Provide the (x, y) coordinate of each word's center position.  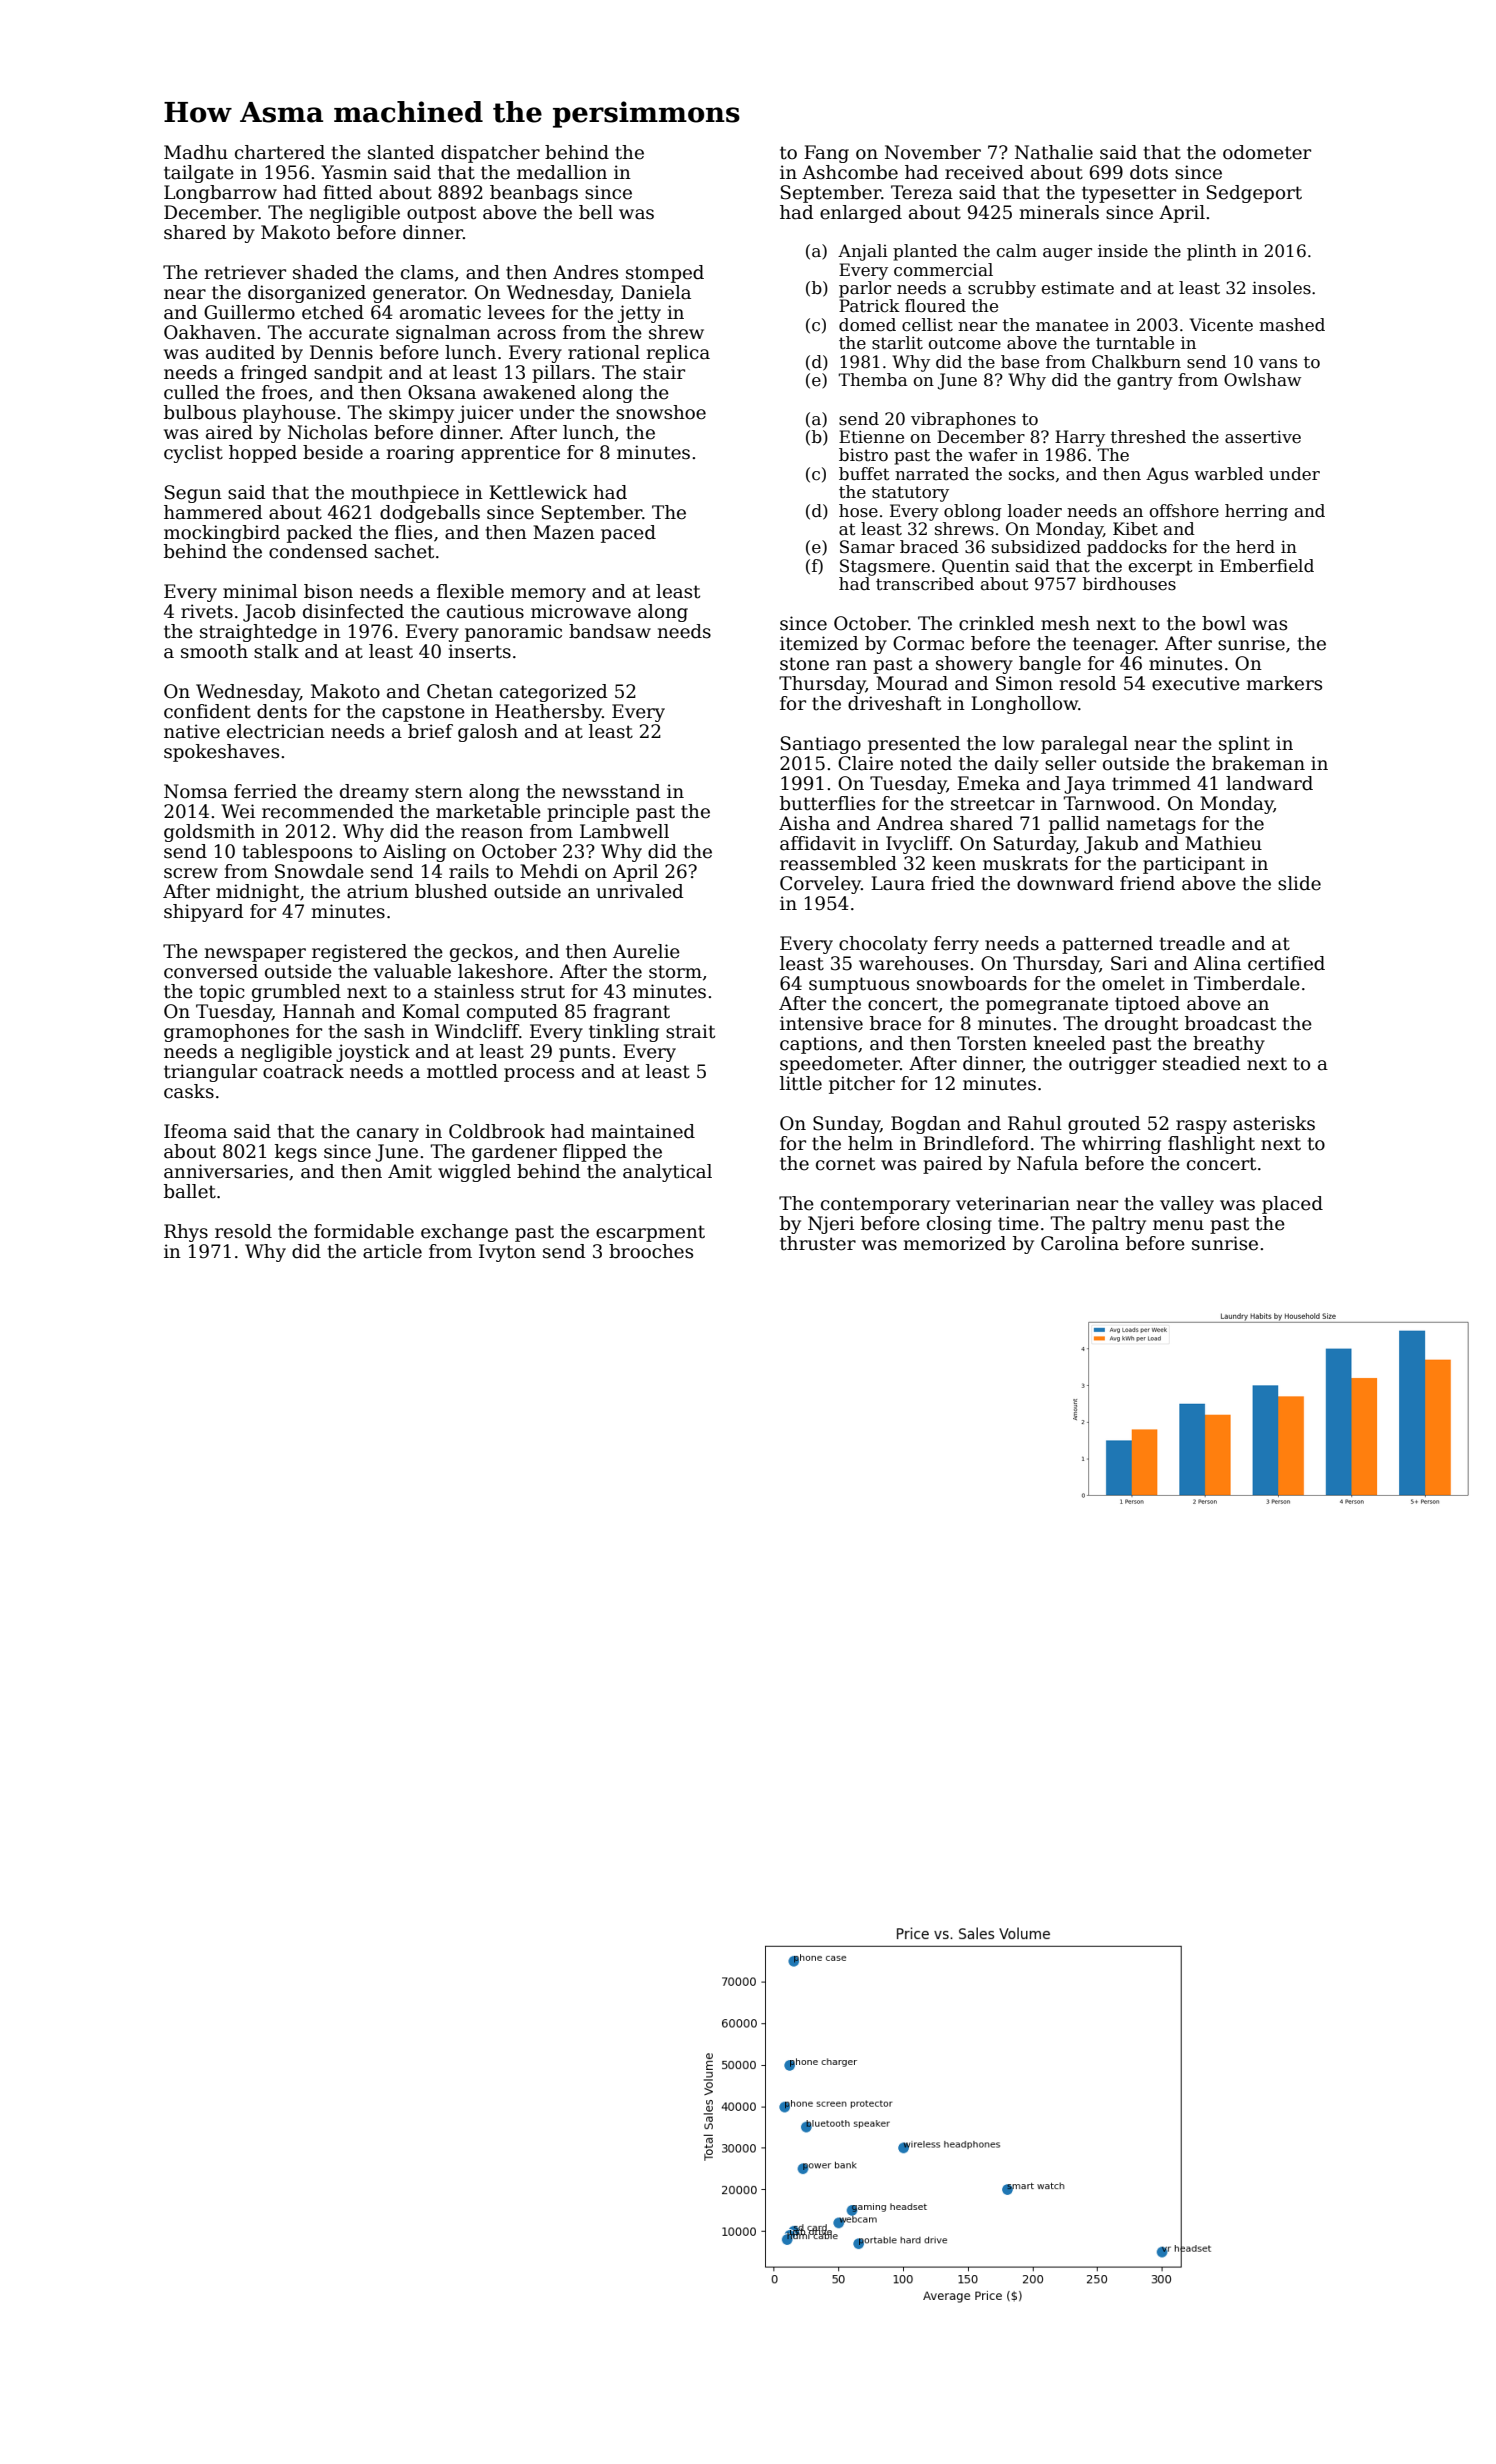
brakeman (1258, 763)
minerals (1059, 212)
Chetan (460, 691)
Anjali (863, 252)
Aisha (804, 823)
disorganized (307, 294)
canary (388, 1135)
